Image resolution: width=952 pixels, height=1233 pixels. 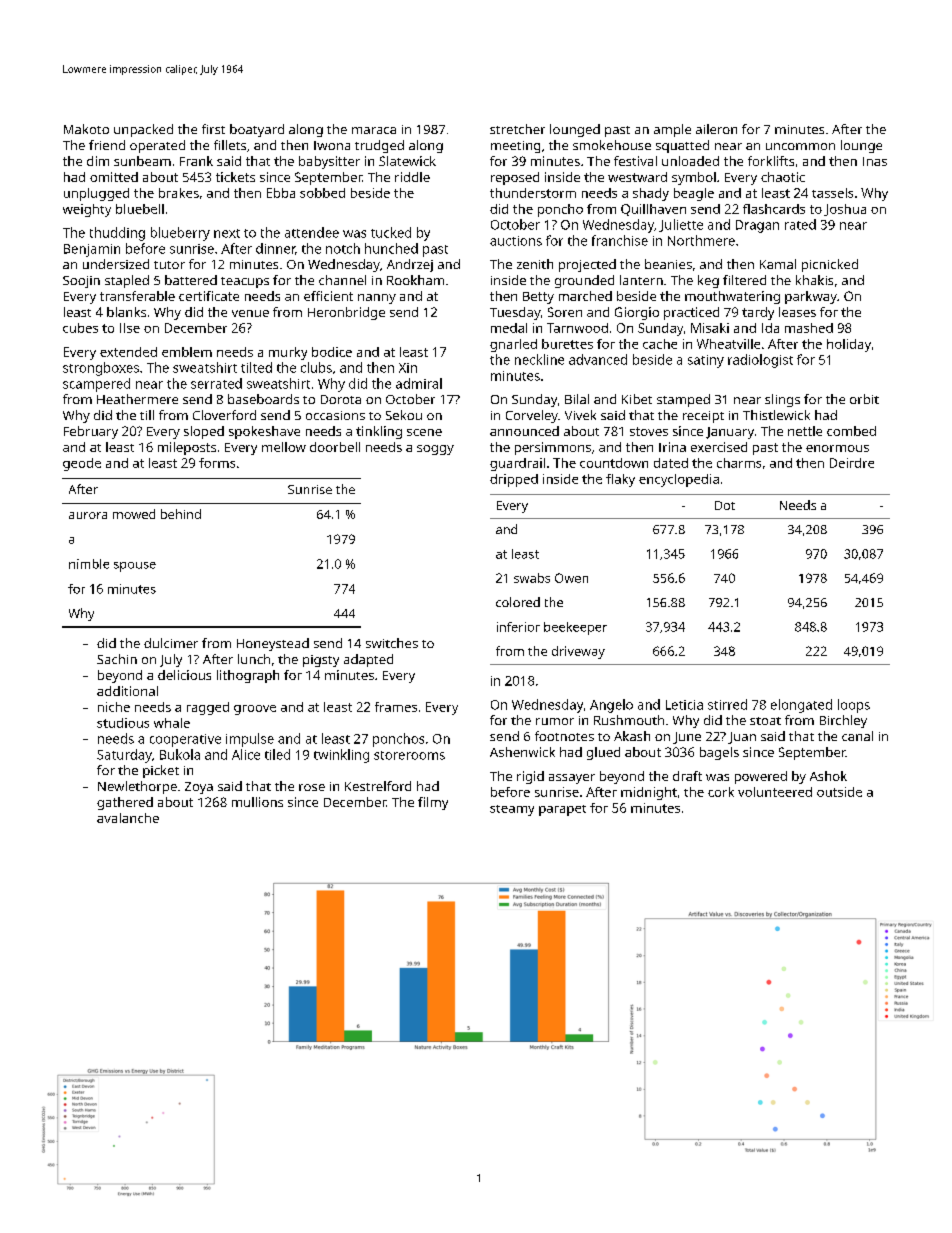 I want to click on unpacked, so click(x=143, y=130).
